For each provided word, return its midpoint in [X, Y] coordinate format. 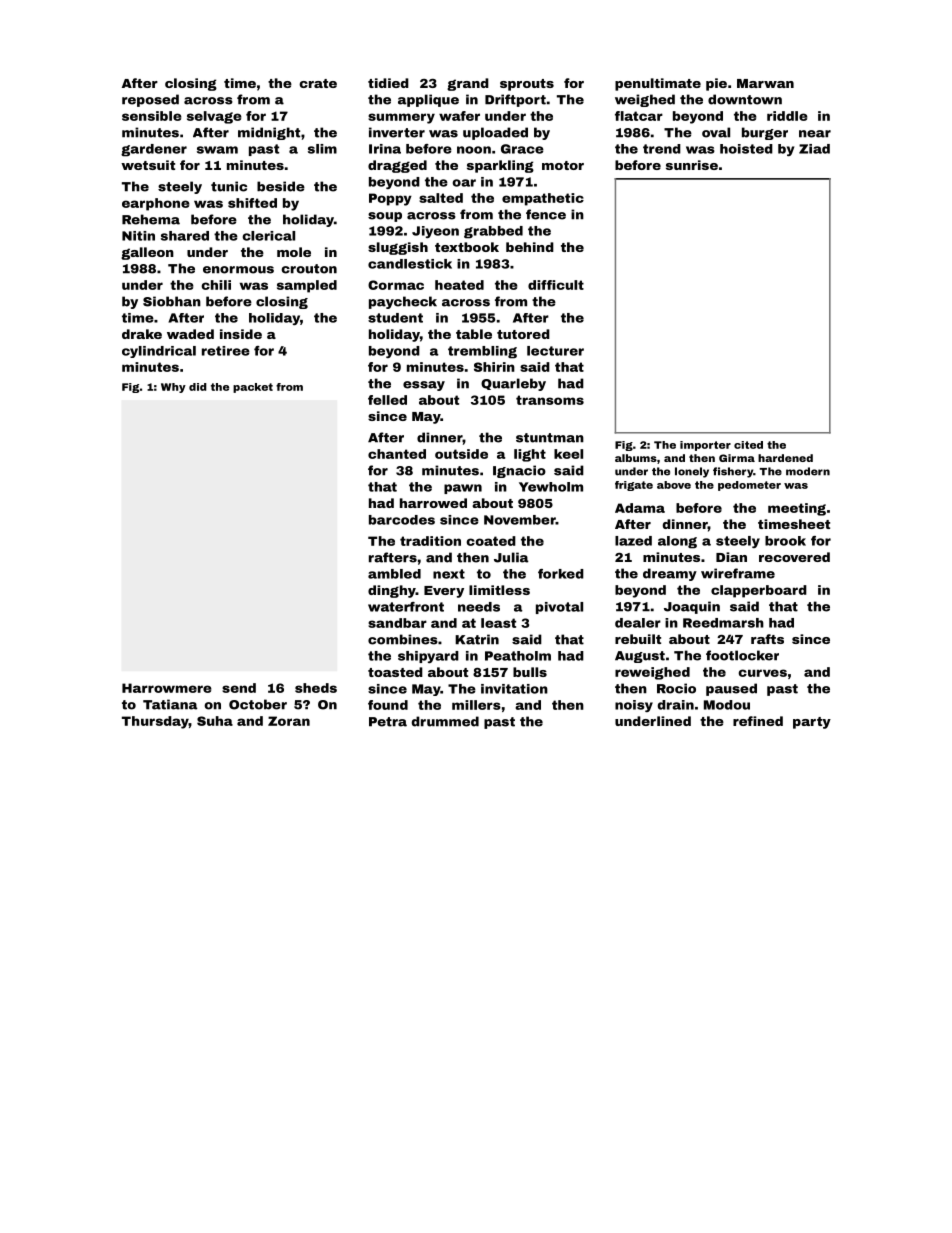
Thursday [155, 722]
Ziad [814, 149]
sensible [152, 116]
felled [387, 400]
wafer [459, 116]
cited [748, 445]
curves [762, 673]
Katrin [477, 639]
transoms [550, 400]
